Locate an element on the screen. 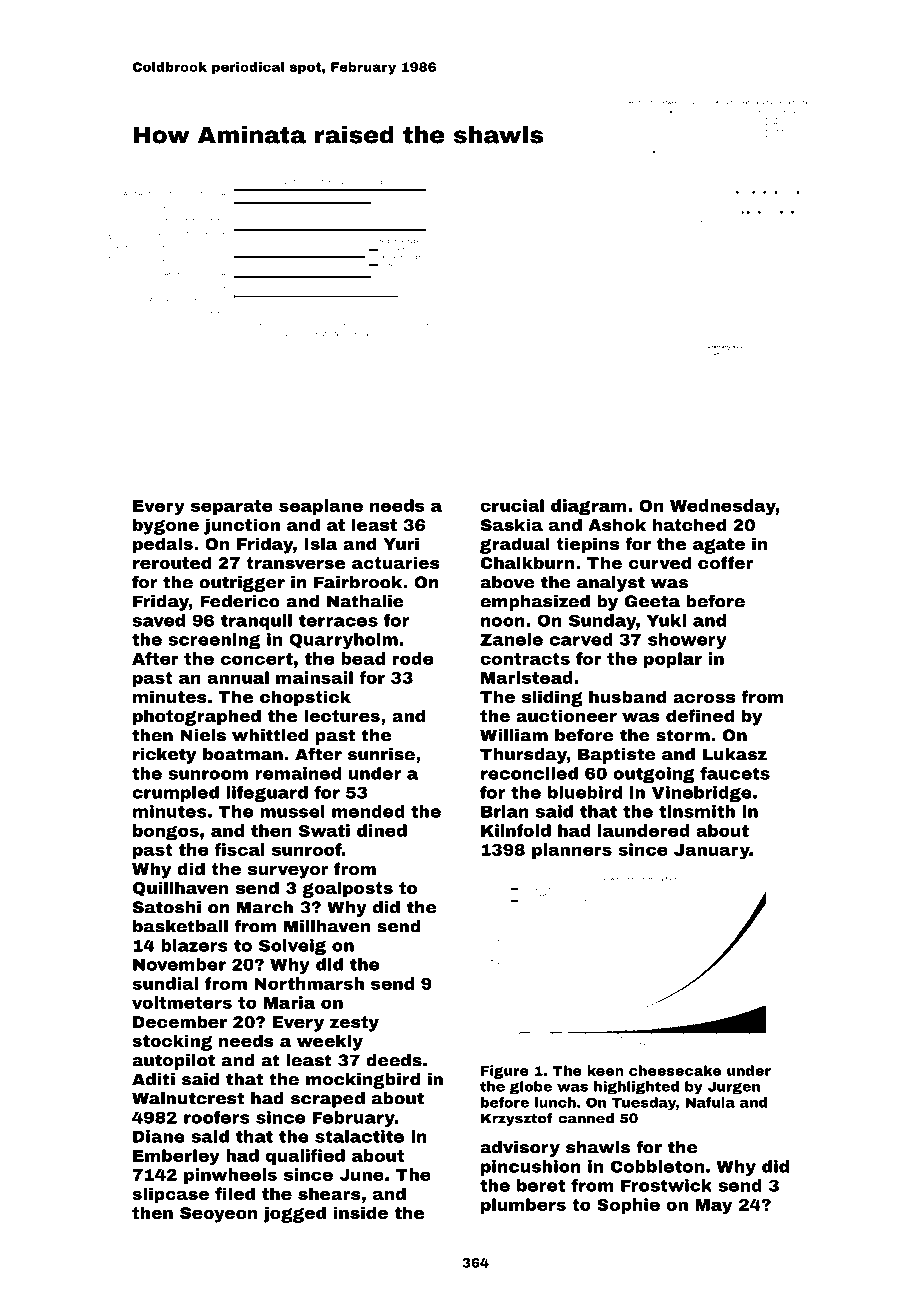  jogged is located at coordinates (294, 1214).
